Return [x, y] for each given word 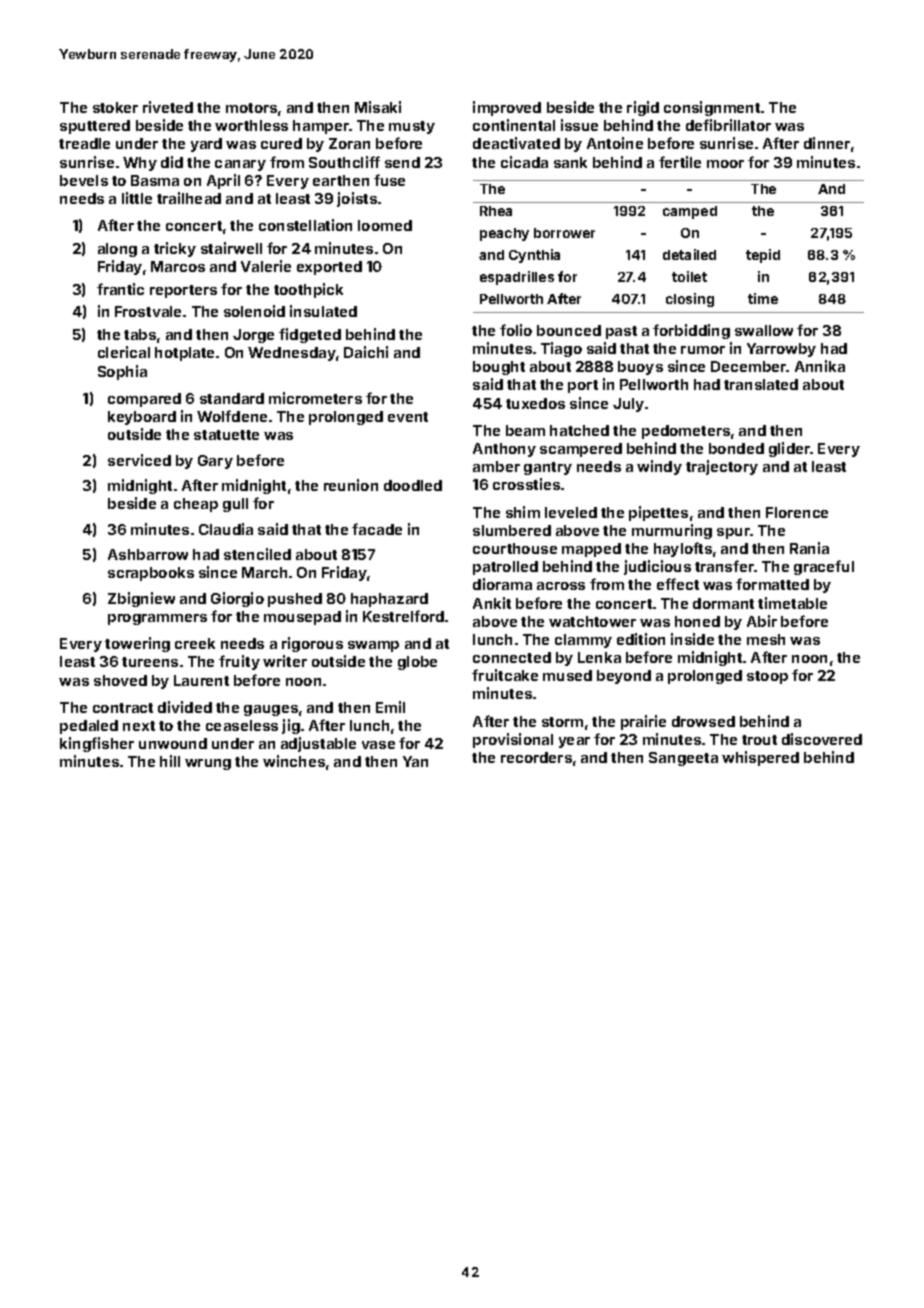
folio [516, 330]
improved [507, 108]
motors [251, 108]
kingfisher [97, 744]
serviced [139, 460]
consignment [712, 108]
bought [499, 368]
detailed [689, 254]
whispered [760, 758]
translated [761, 384]
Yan [415, 761]
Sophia [122, 372]
